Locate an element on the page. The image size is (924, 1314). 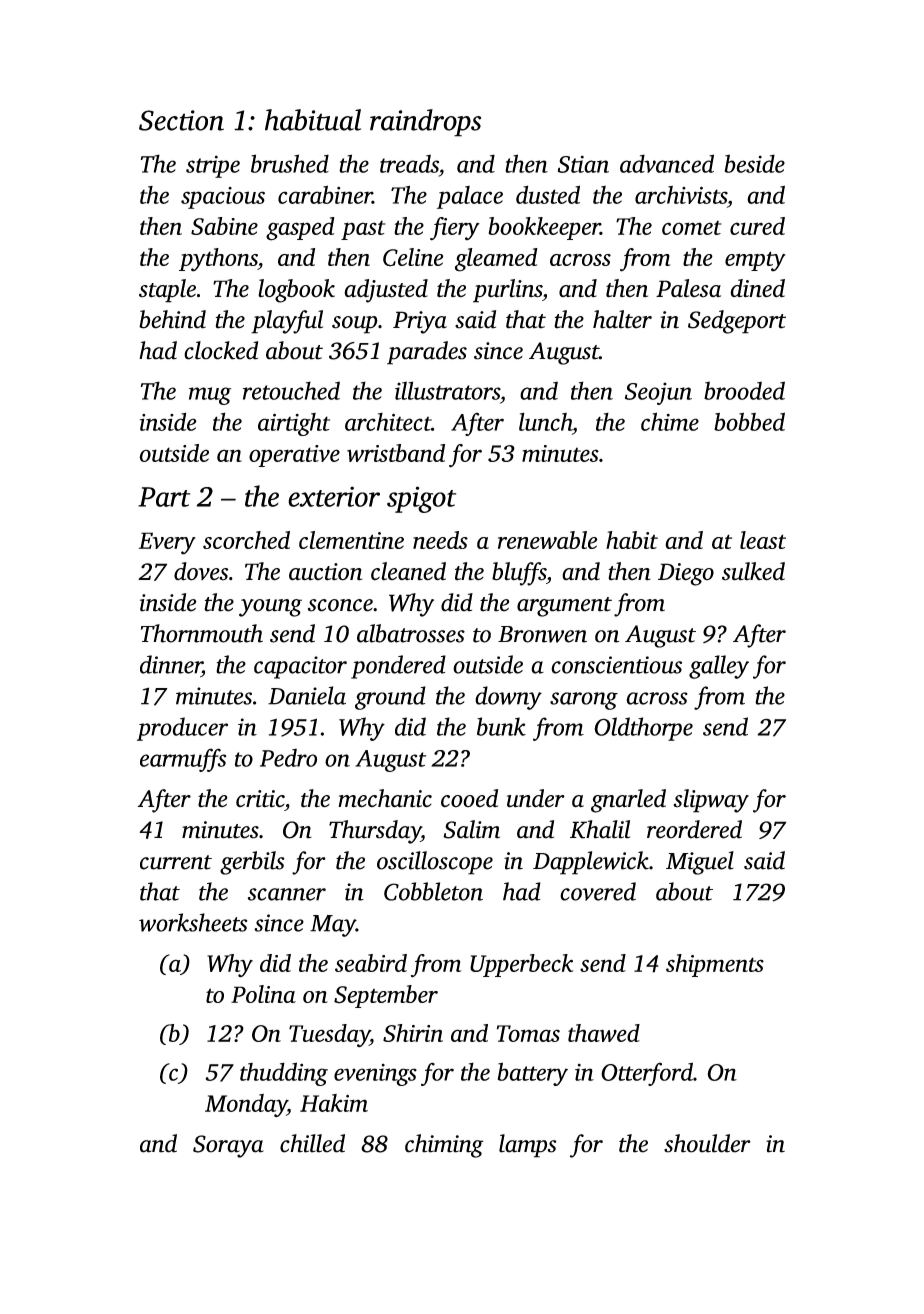
earmuffs is located at coordinates (183, 760).
